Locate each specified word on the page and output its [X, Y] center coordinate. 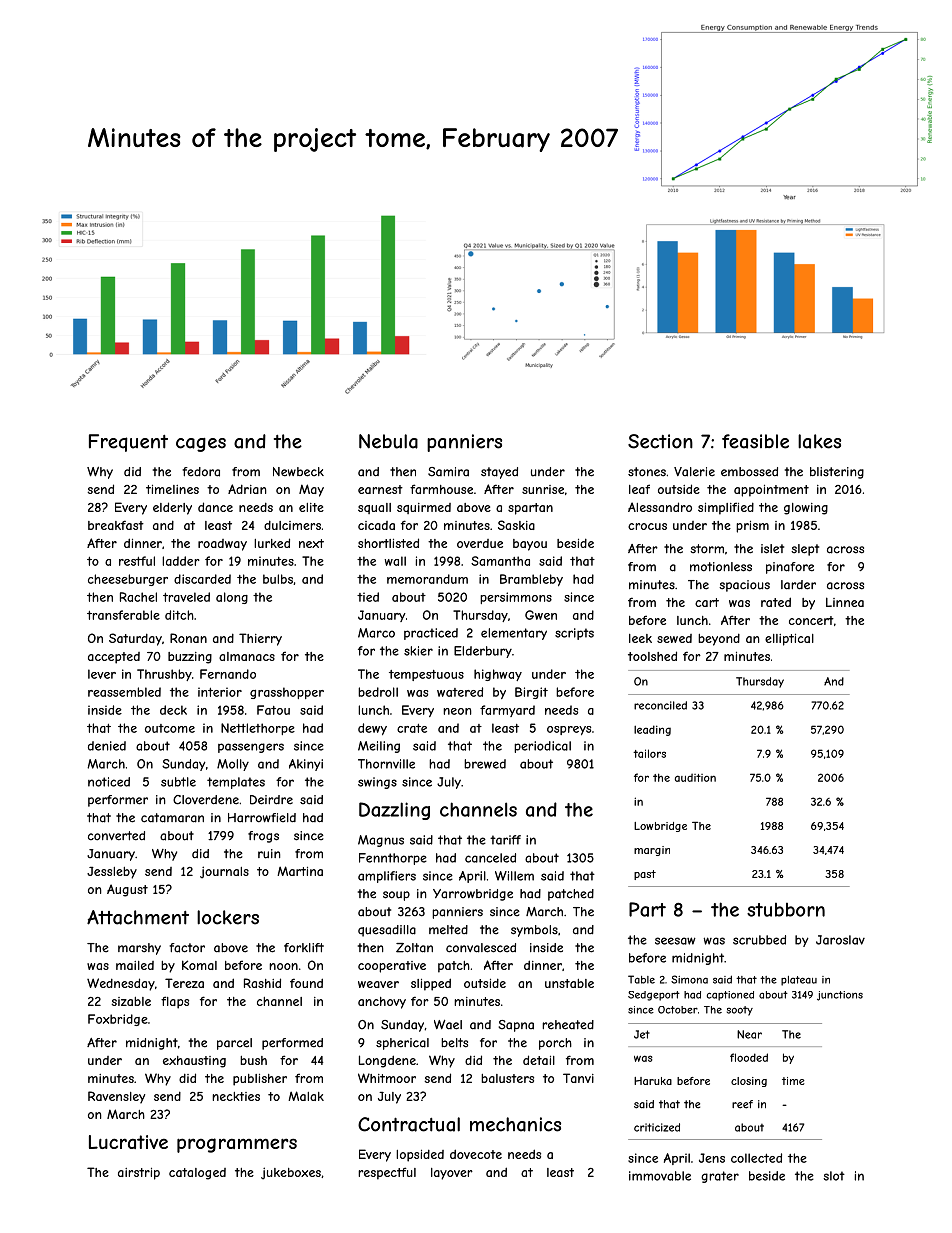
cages [201, 445]
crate [412, 728]
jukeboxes [291, 1173]
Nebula [388, 441]
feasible [755, 441]
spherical [402, 1044]
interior [220, 692]
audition [695, 777]
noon [283, 966]
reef [742, 1104]
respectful [387, 1173]
